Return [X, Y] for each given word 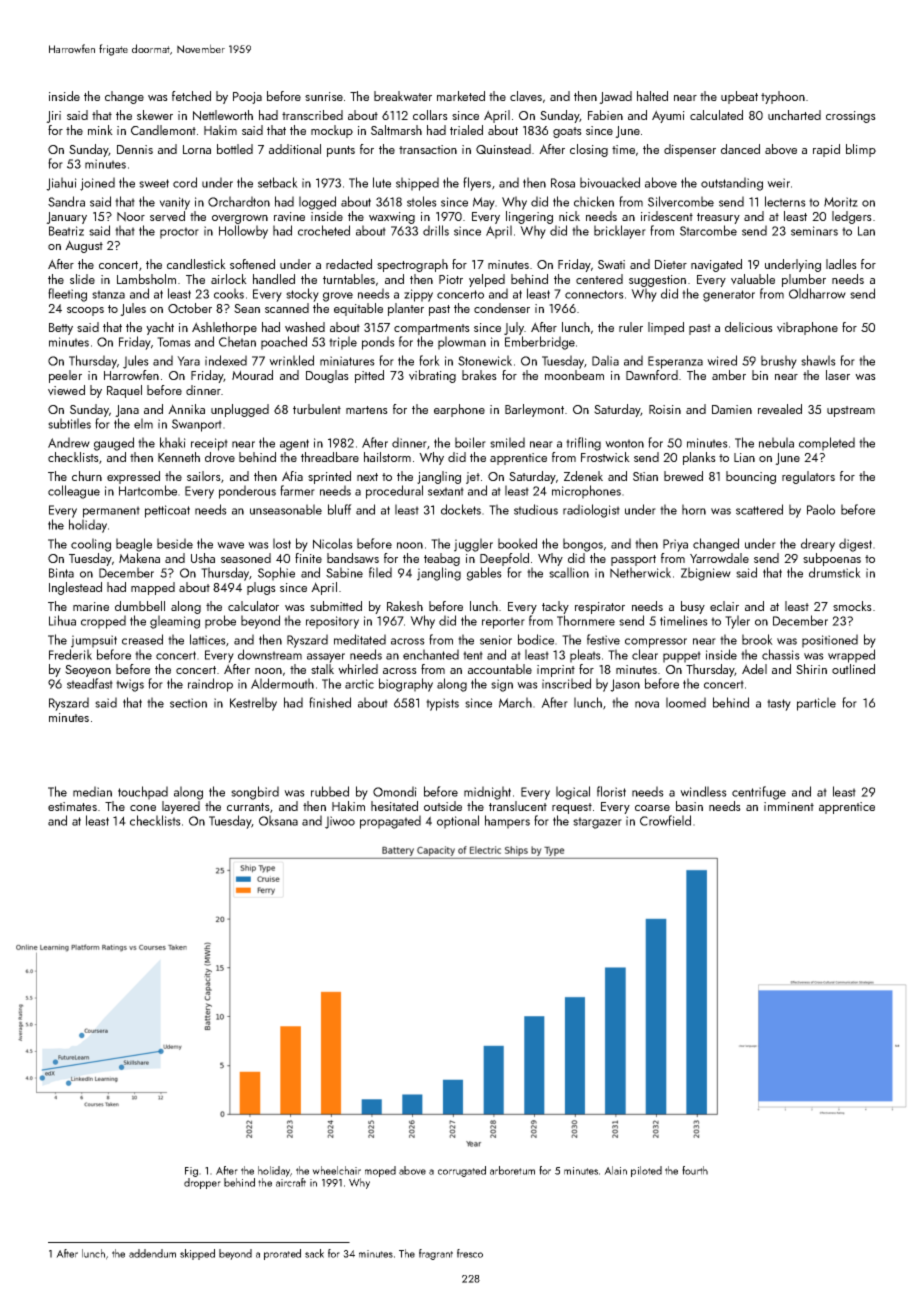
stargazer [597, 823]
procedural [394, 492]
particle [816, 704]
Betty [61, 329]
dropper [202, 1183]
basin [689, 806]
